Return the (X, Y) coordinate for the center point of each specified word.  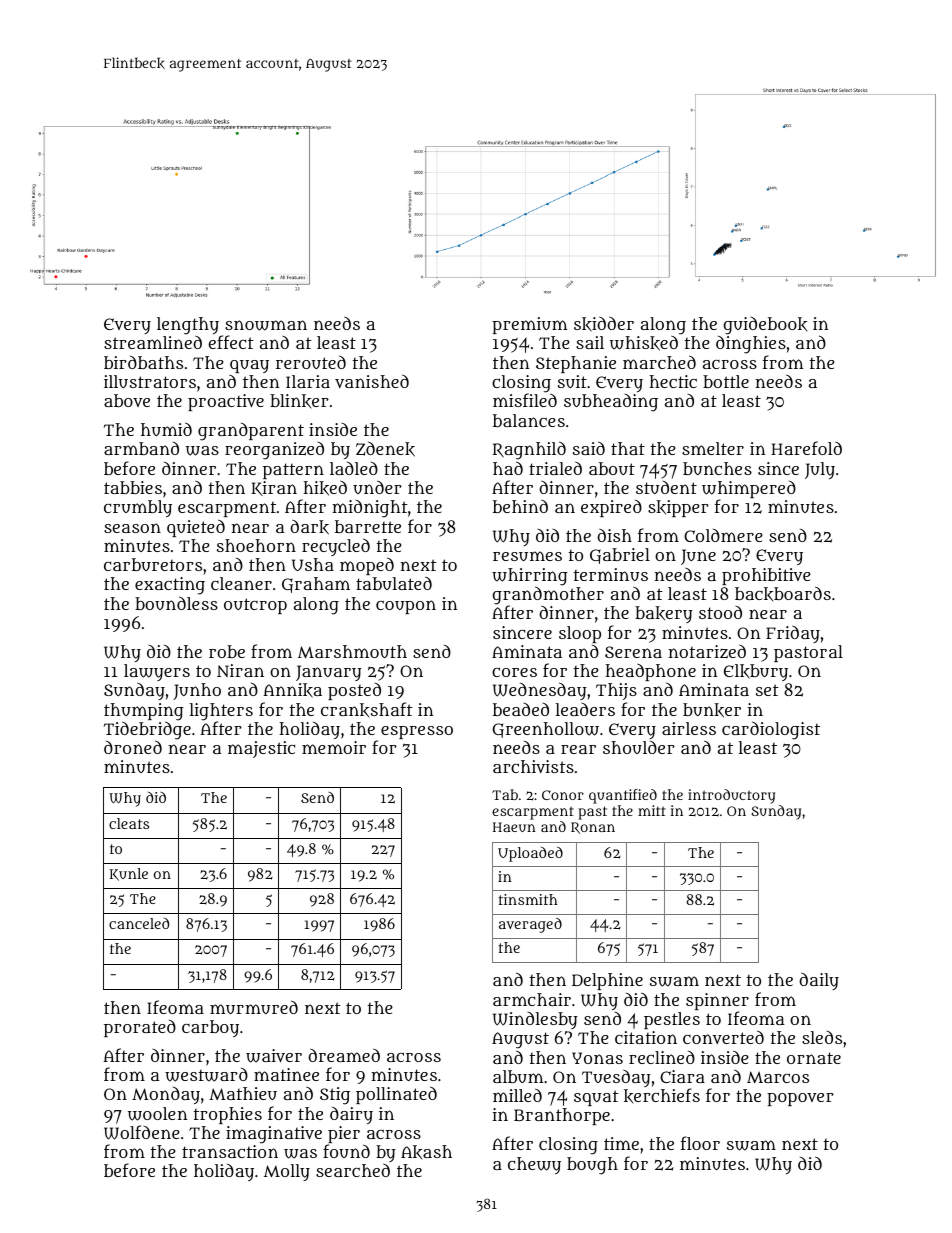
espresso (417, 732)
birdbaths (143, 362)
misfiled (525, 400)
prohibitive (766, 576)
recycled (336, 547)
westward (206, 1075)
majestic (261, 749)
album (518, 1076)
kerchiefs (662, 1095)
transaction (230, 1151)
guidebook (765, 326)
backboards (783, 593)
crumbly (138, 508)
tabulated (394, 583)
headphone (651, 673)
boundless (176, 603)
